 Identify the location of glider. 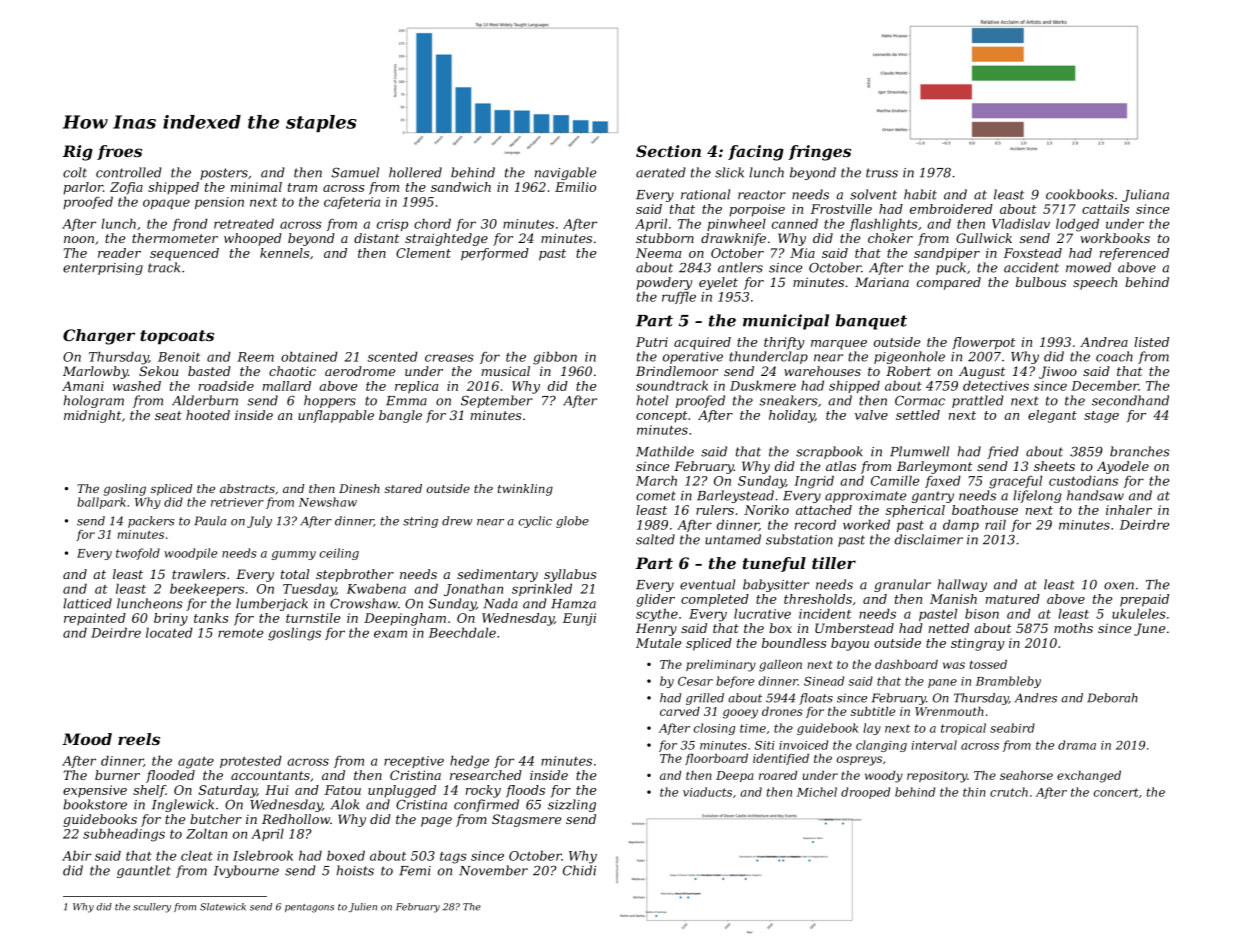
(655, 600).
